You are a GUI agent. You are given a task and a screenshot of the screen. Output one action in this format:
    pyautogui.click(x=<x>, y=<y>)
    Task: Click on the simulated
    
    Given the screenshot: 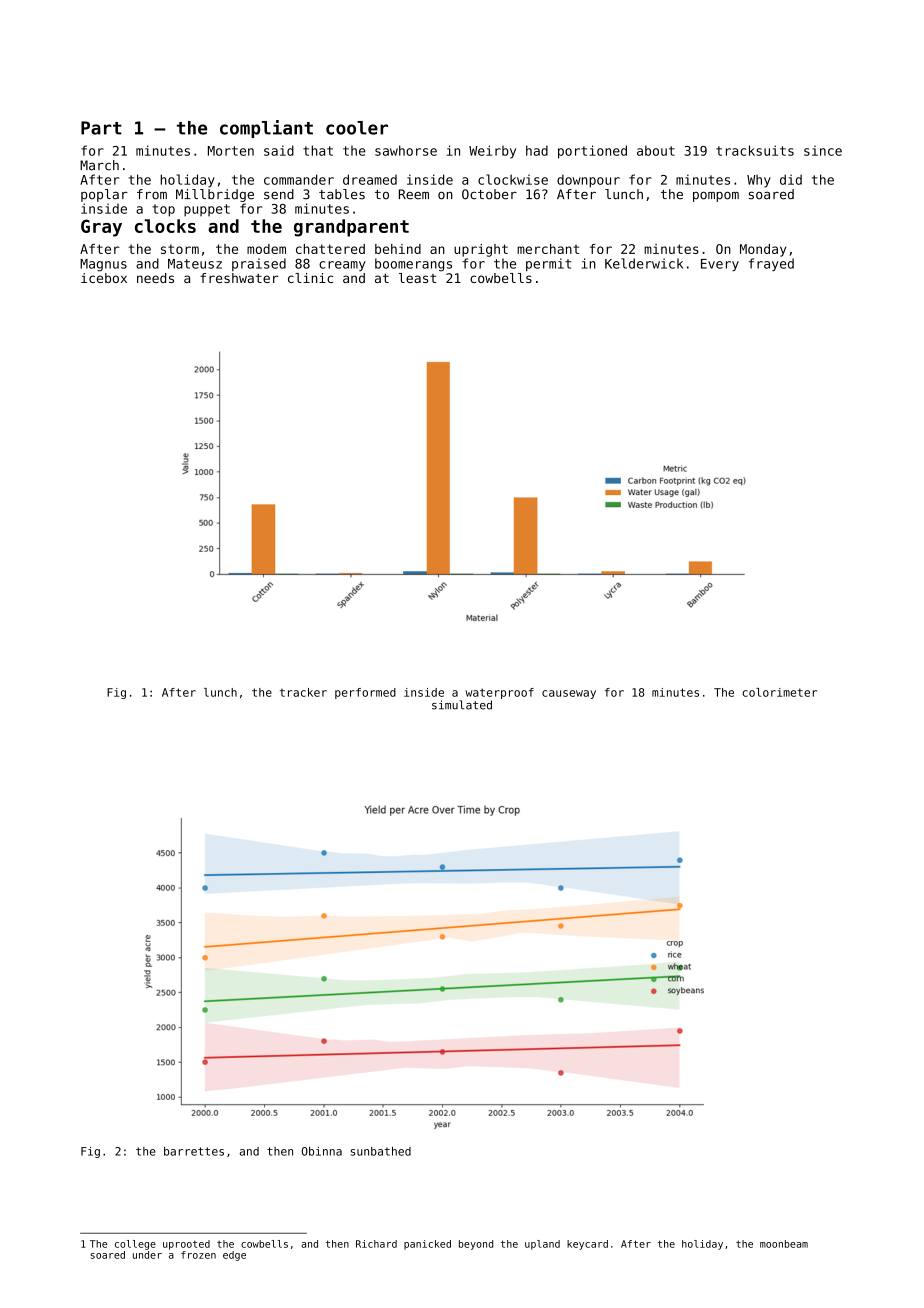 What is the action you would take?
    pyautogui.click(x=462, y=705)
